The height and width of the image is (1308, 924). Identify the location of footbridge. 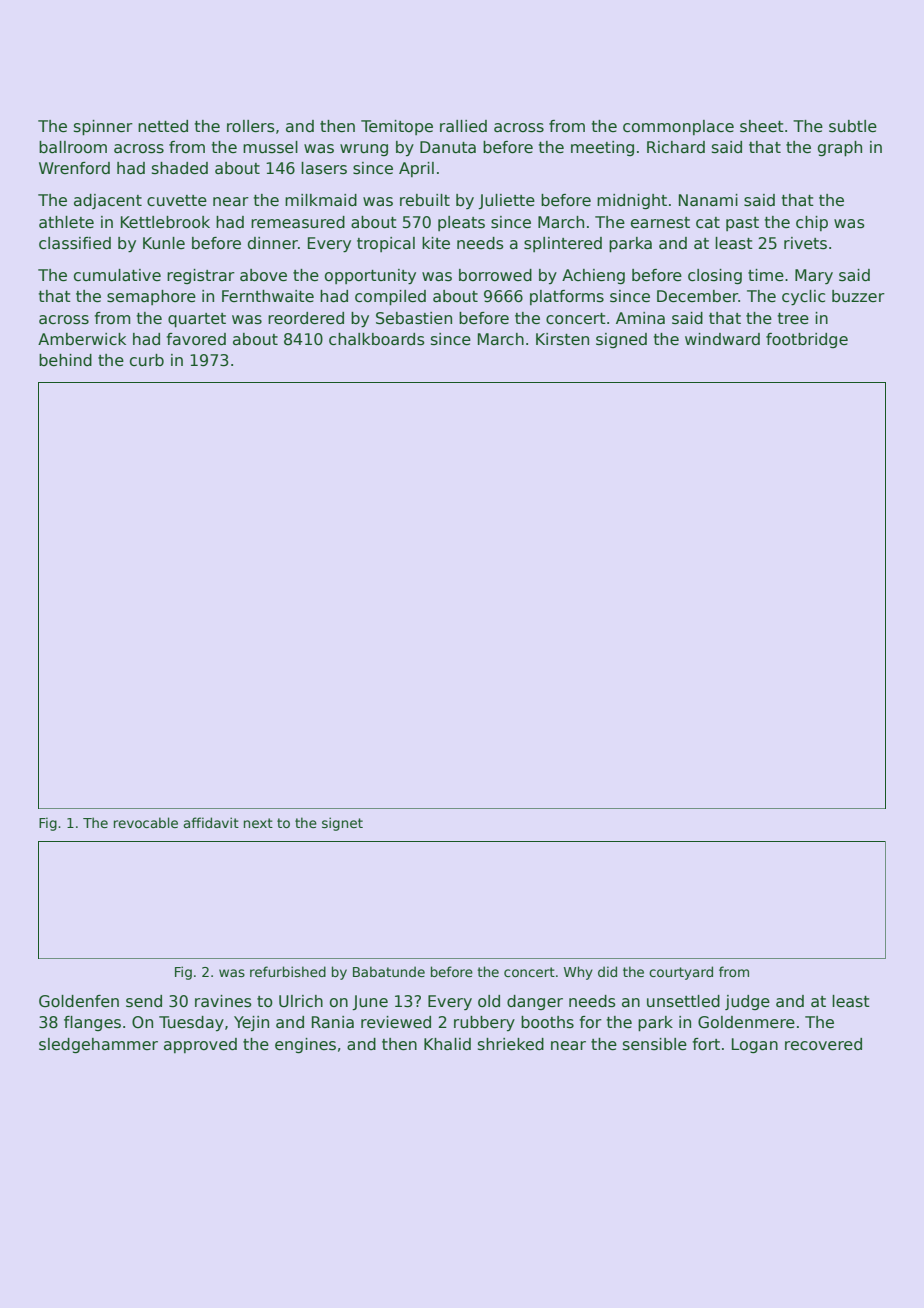
(807, 340).
